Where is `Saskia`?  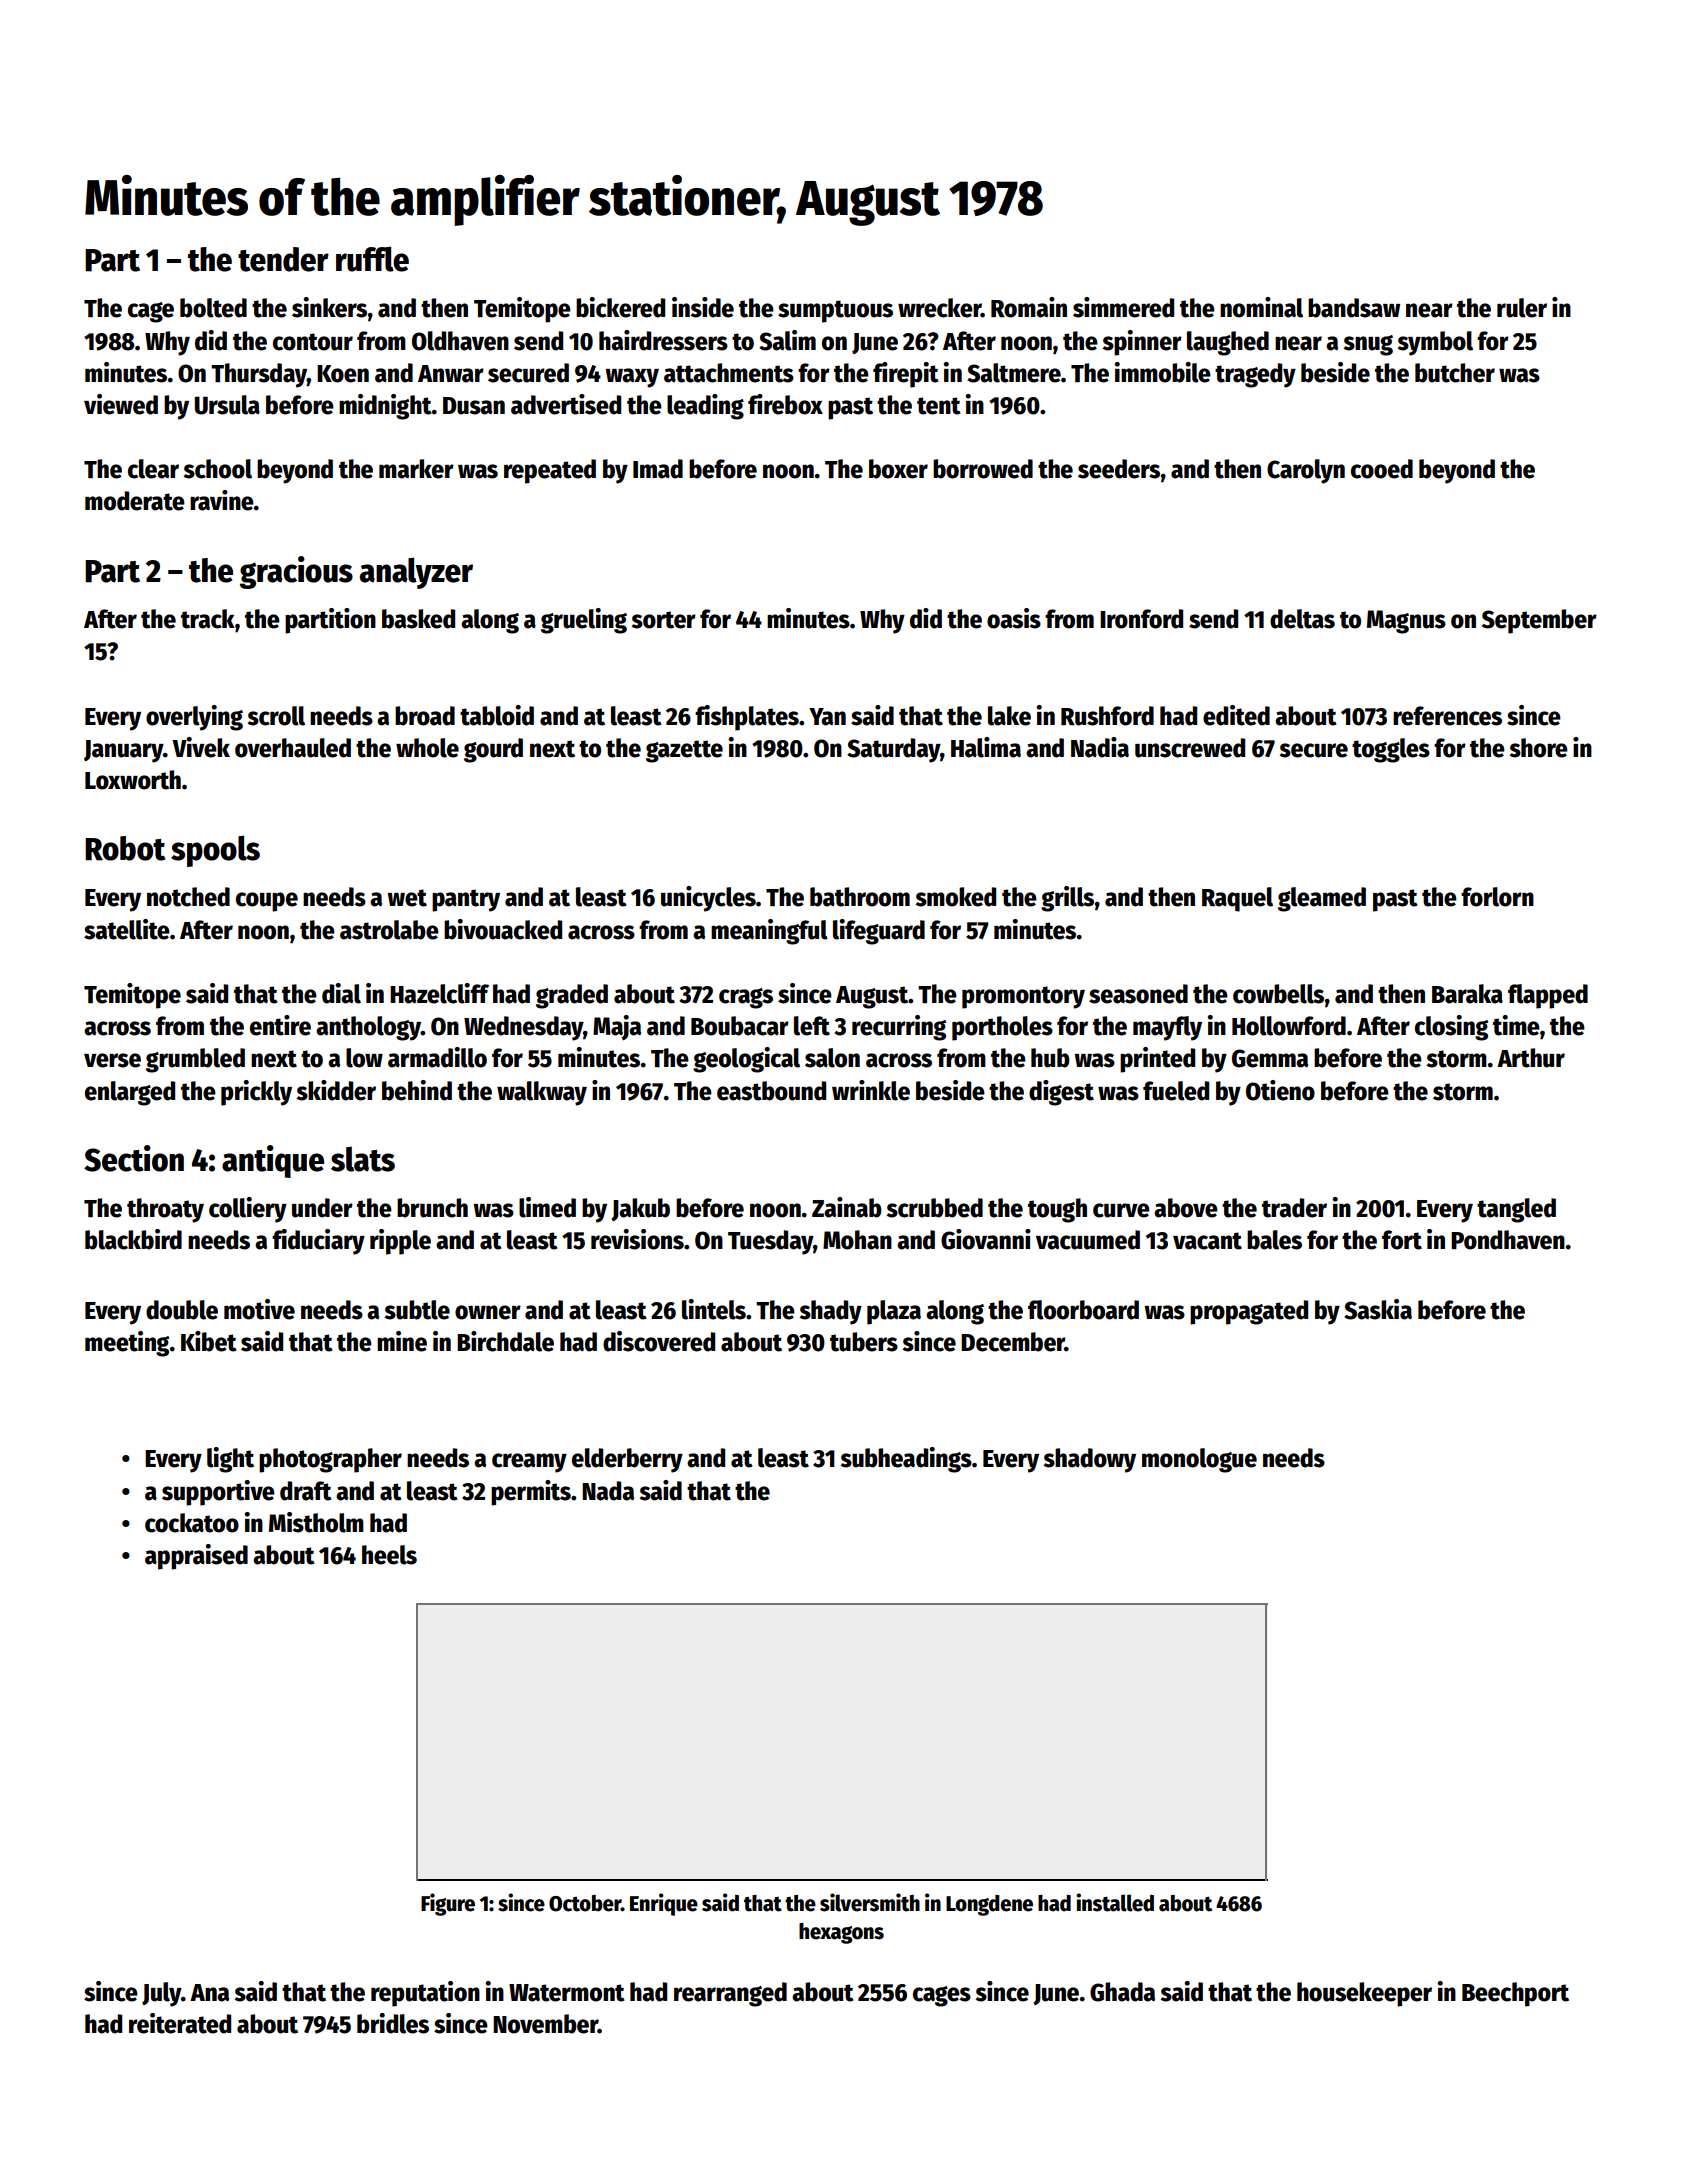
Saskia is located at coordinates (1378, 1309).
